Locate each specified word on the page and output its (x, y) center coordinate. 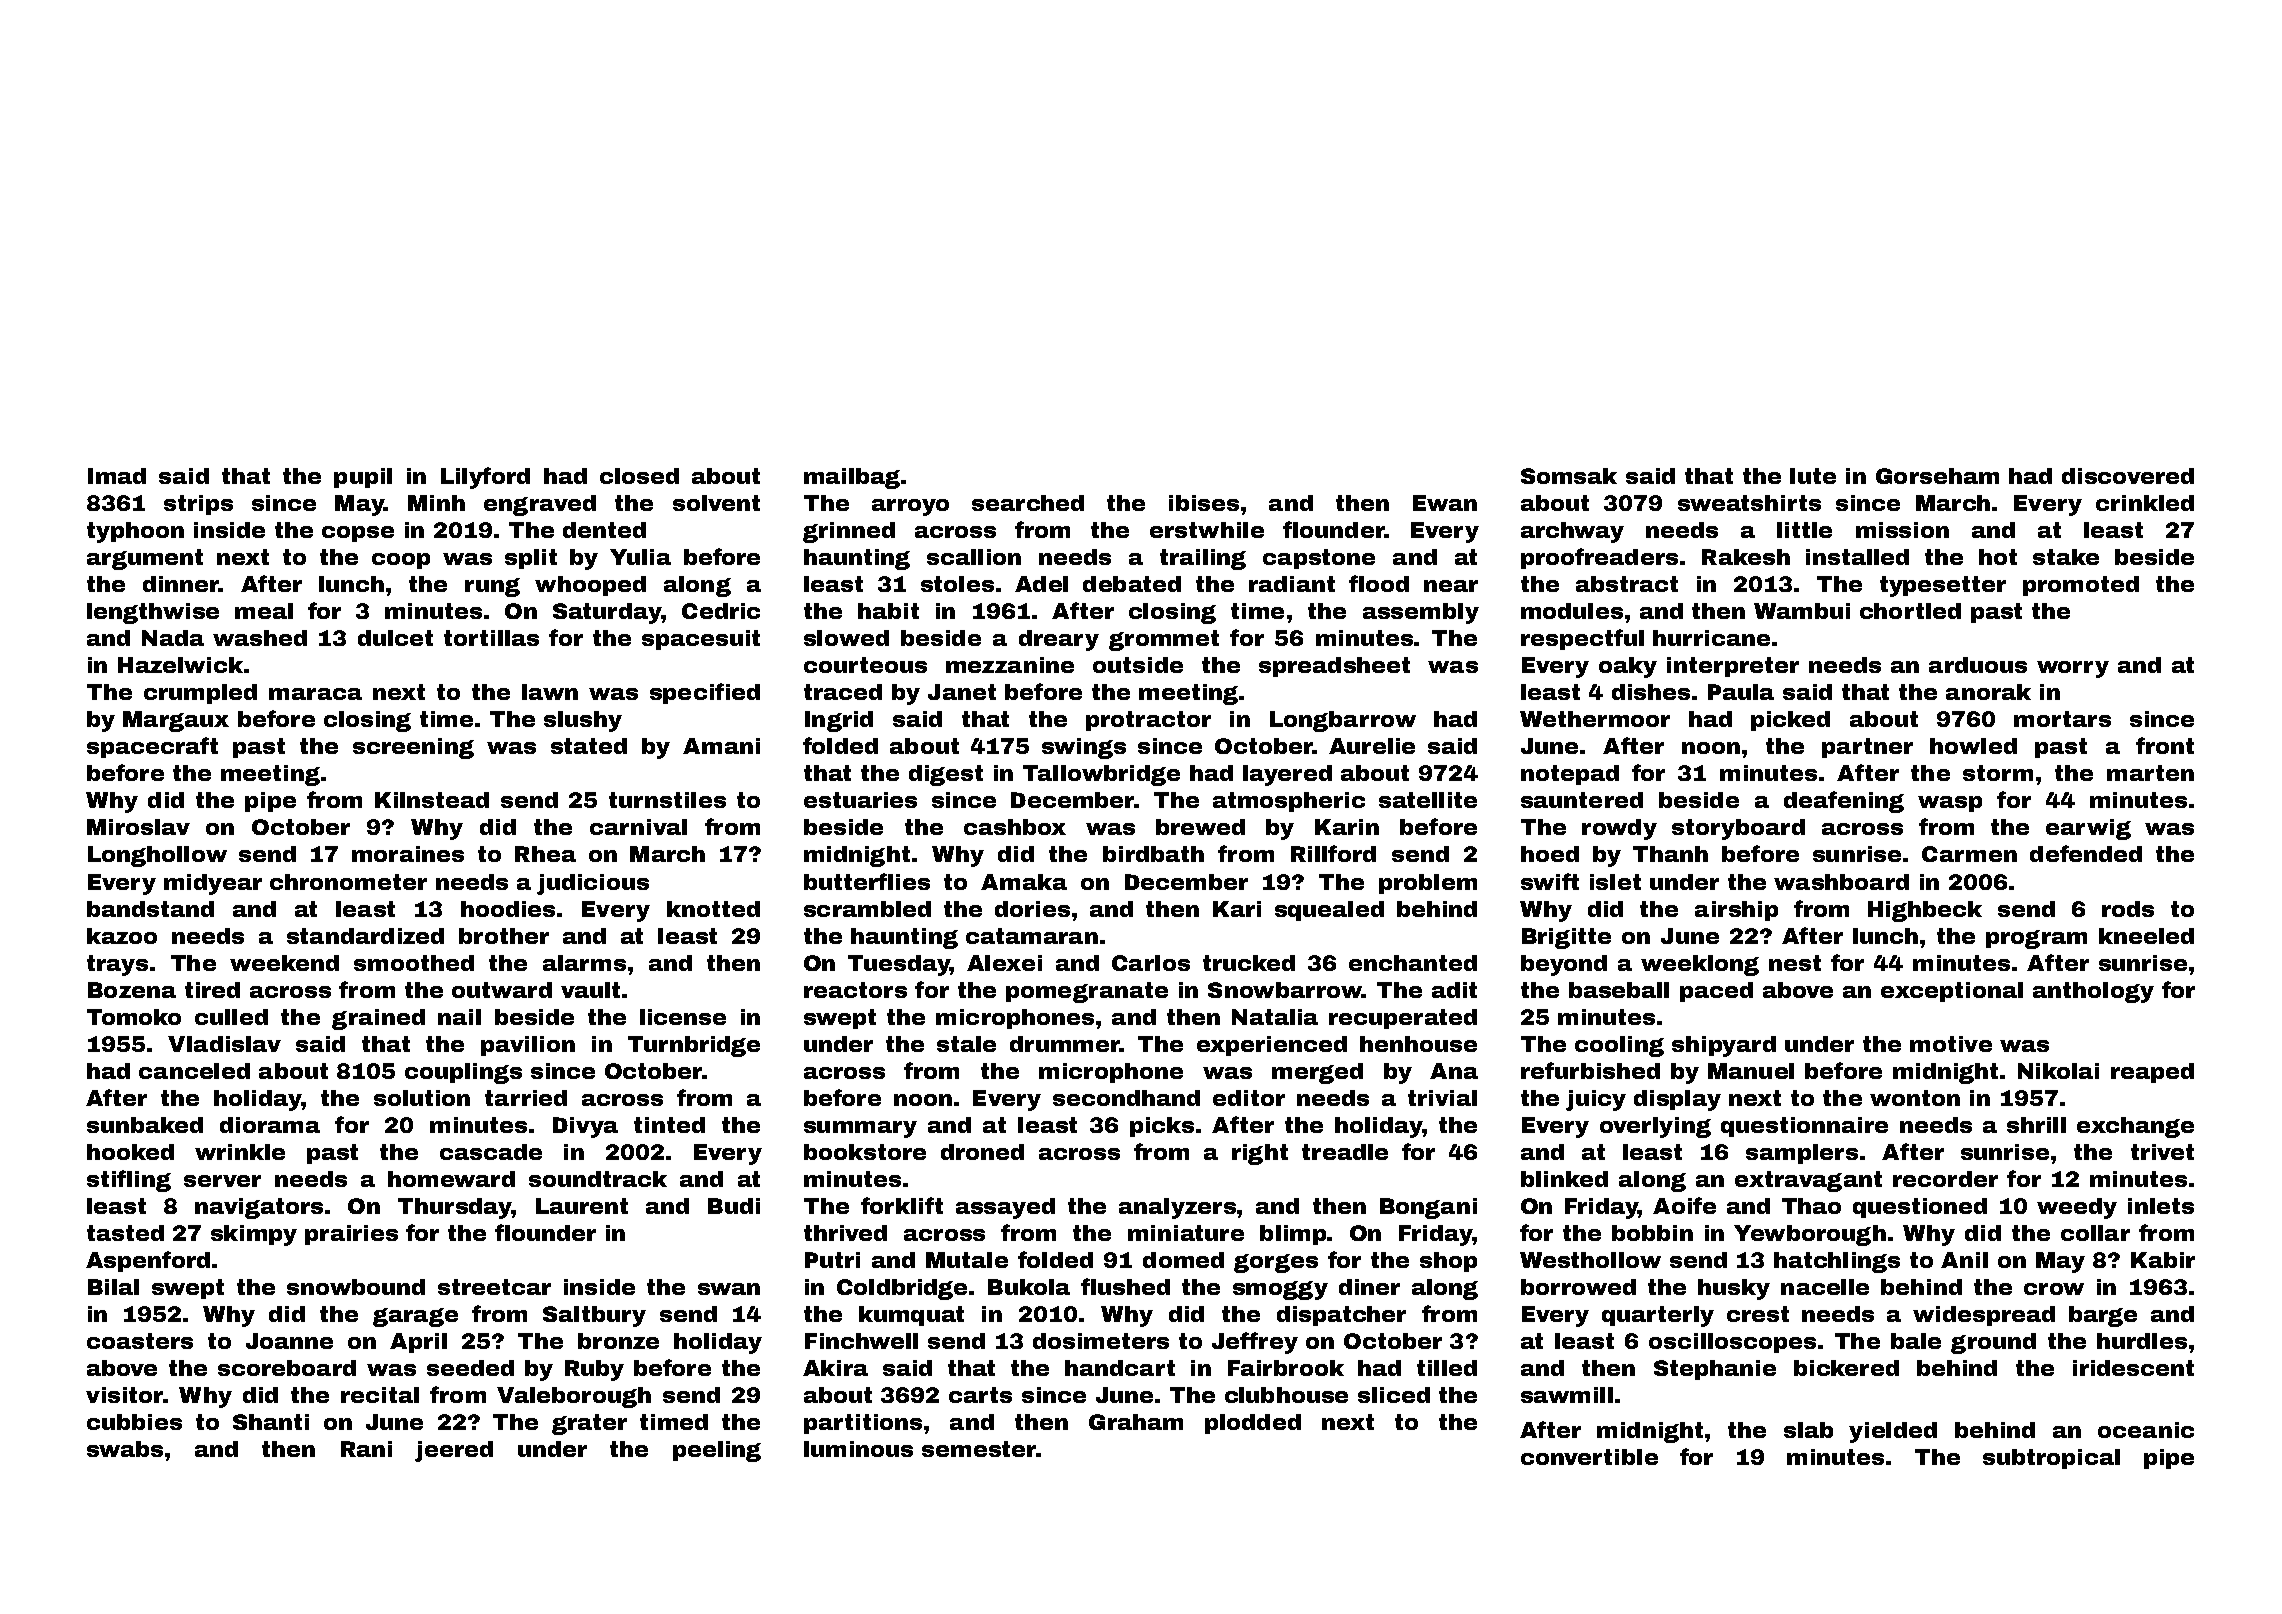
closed (639, 476)
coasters (140, 1341)
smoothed (414, 963)
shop (1448, 1262)
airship (1736, 911)
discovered (2128, 476)
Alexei (1004, 963)
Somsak (1569, 476)
